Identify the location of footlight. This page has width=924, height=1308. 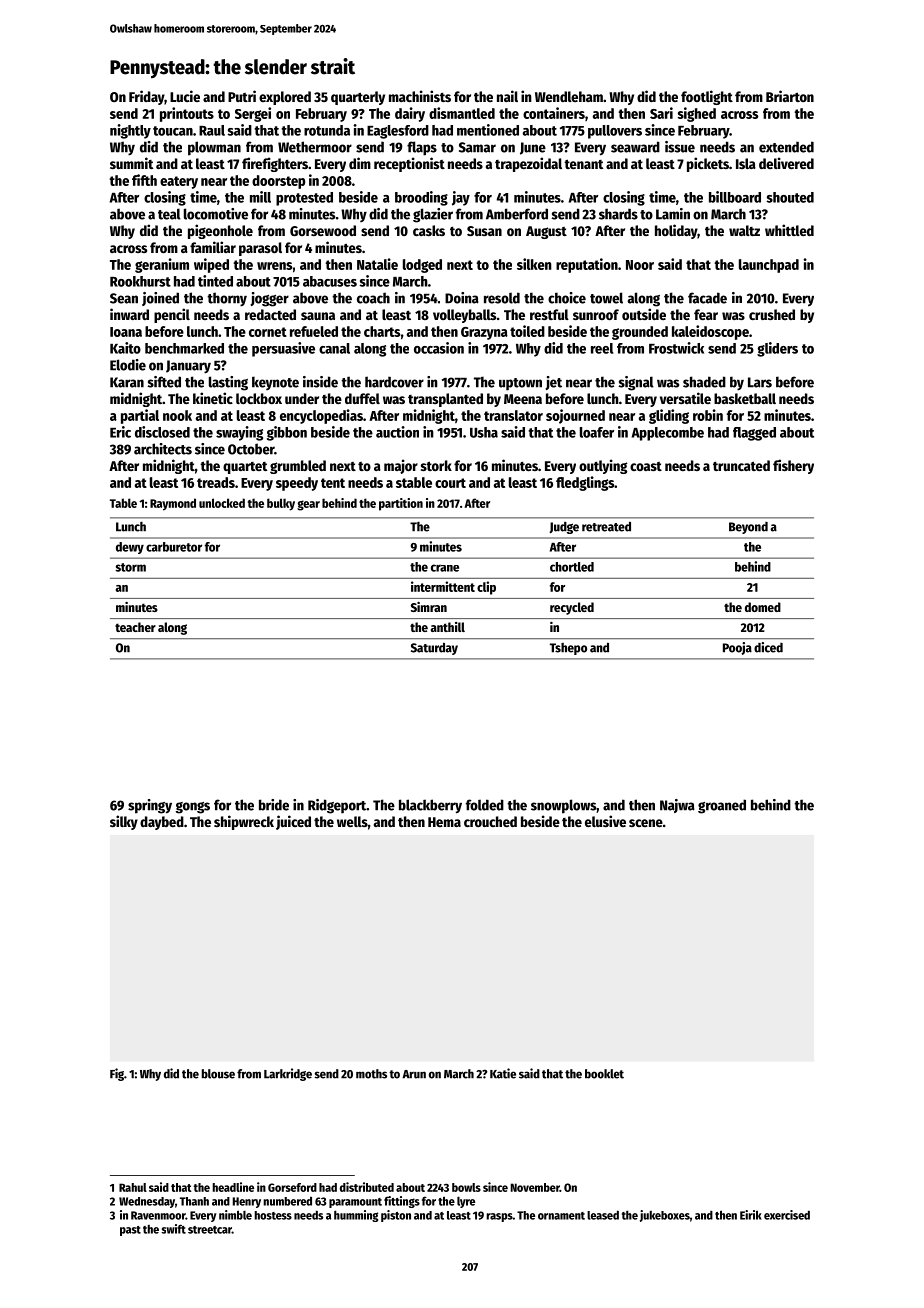
(707, 97).
